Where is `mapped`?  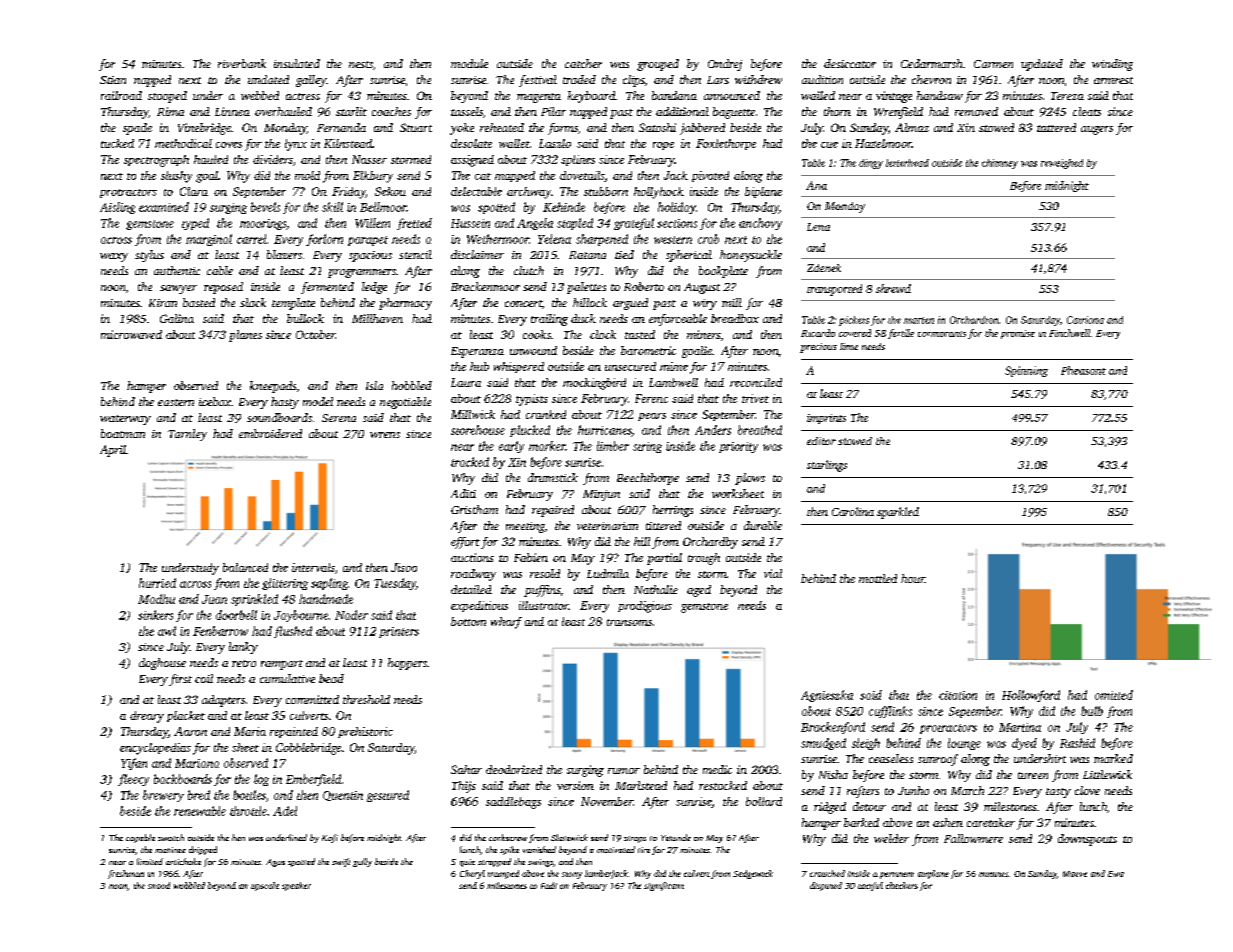 mapped is located at coordinates (515, 176).
